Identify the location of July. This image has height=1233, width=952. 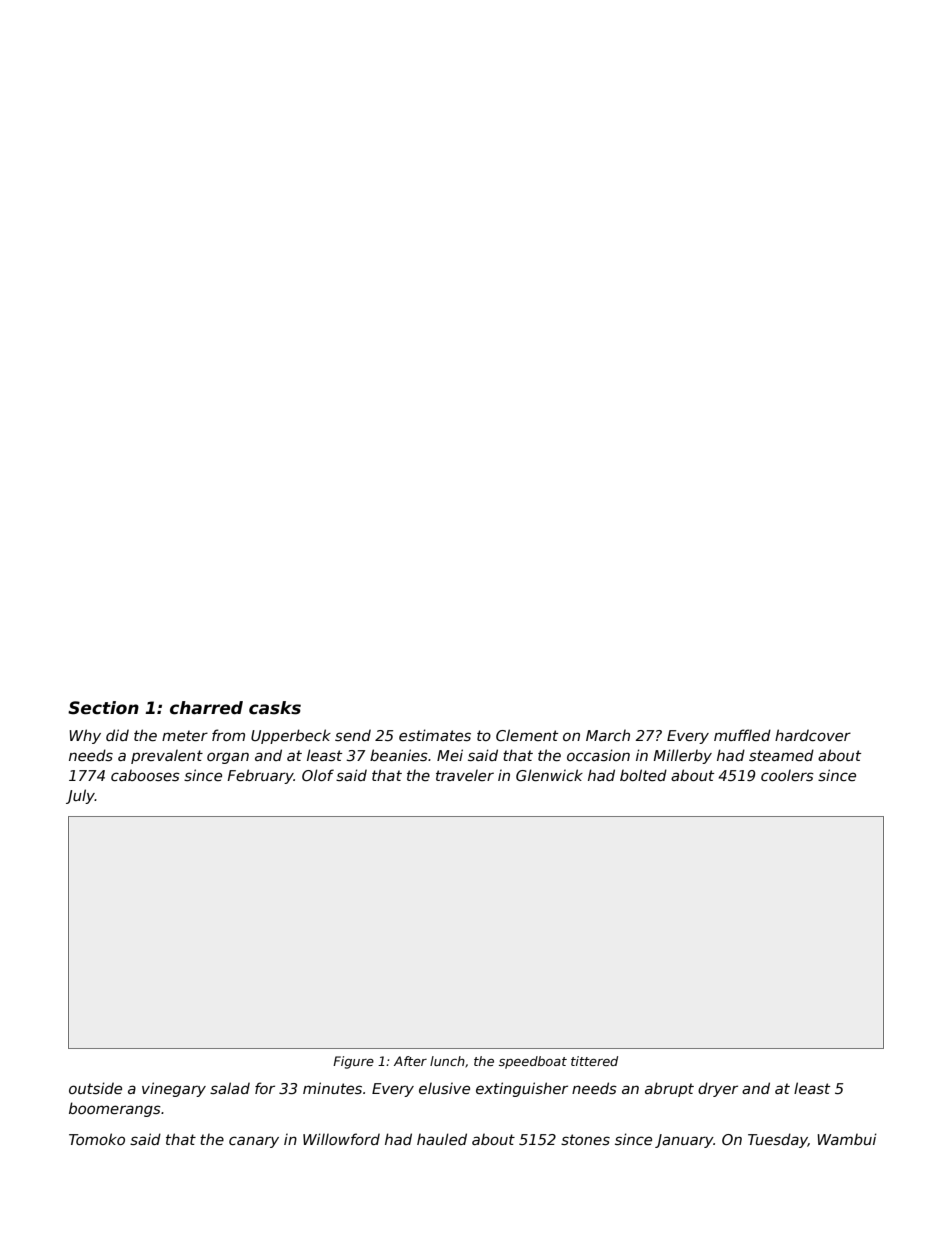
(80, 796).
